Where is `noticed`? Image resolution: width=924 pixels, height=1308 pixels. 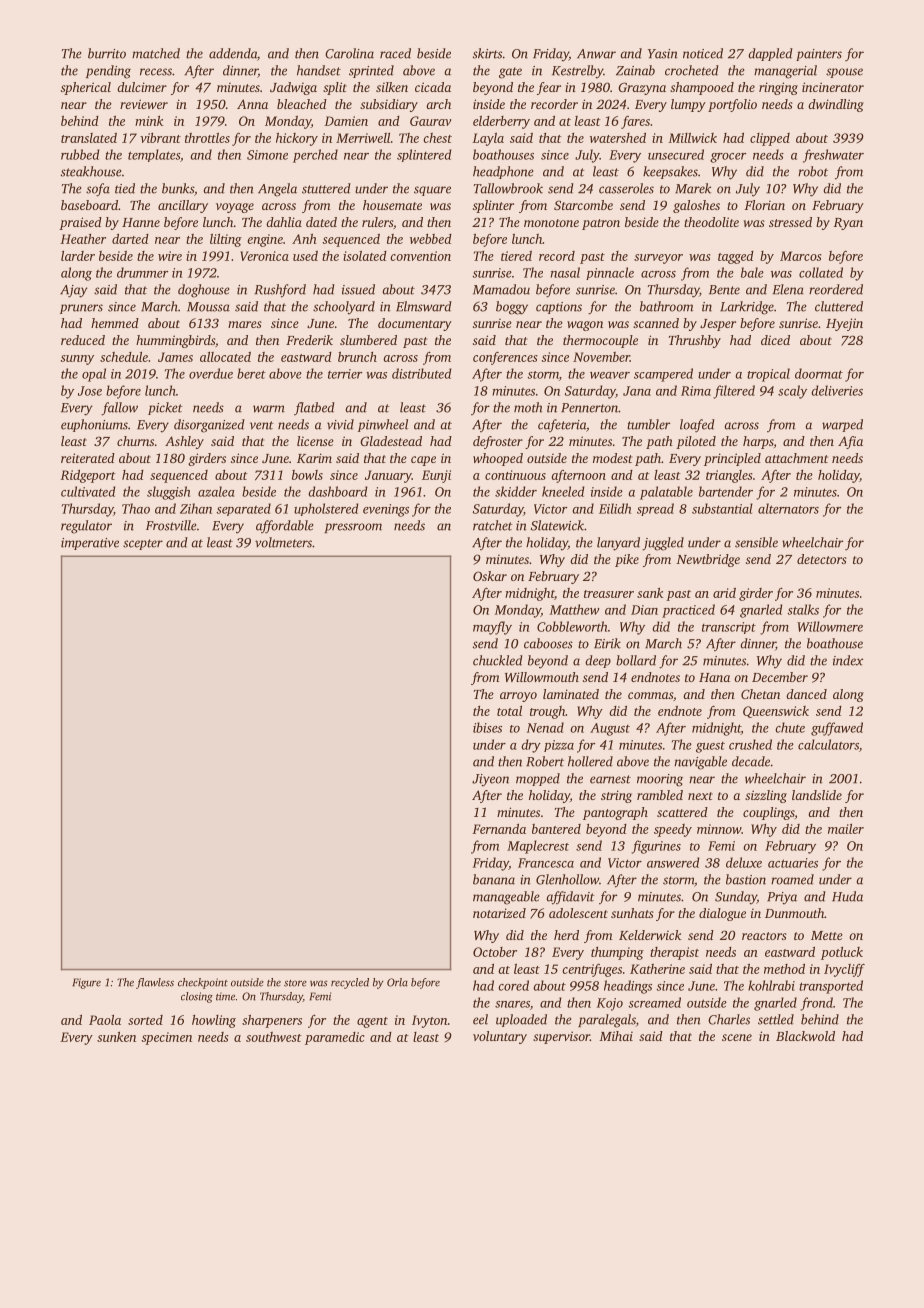 noticed is located at coordinates (703, 53).
